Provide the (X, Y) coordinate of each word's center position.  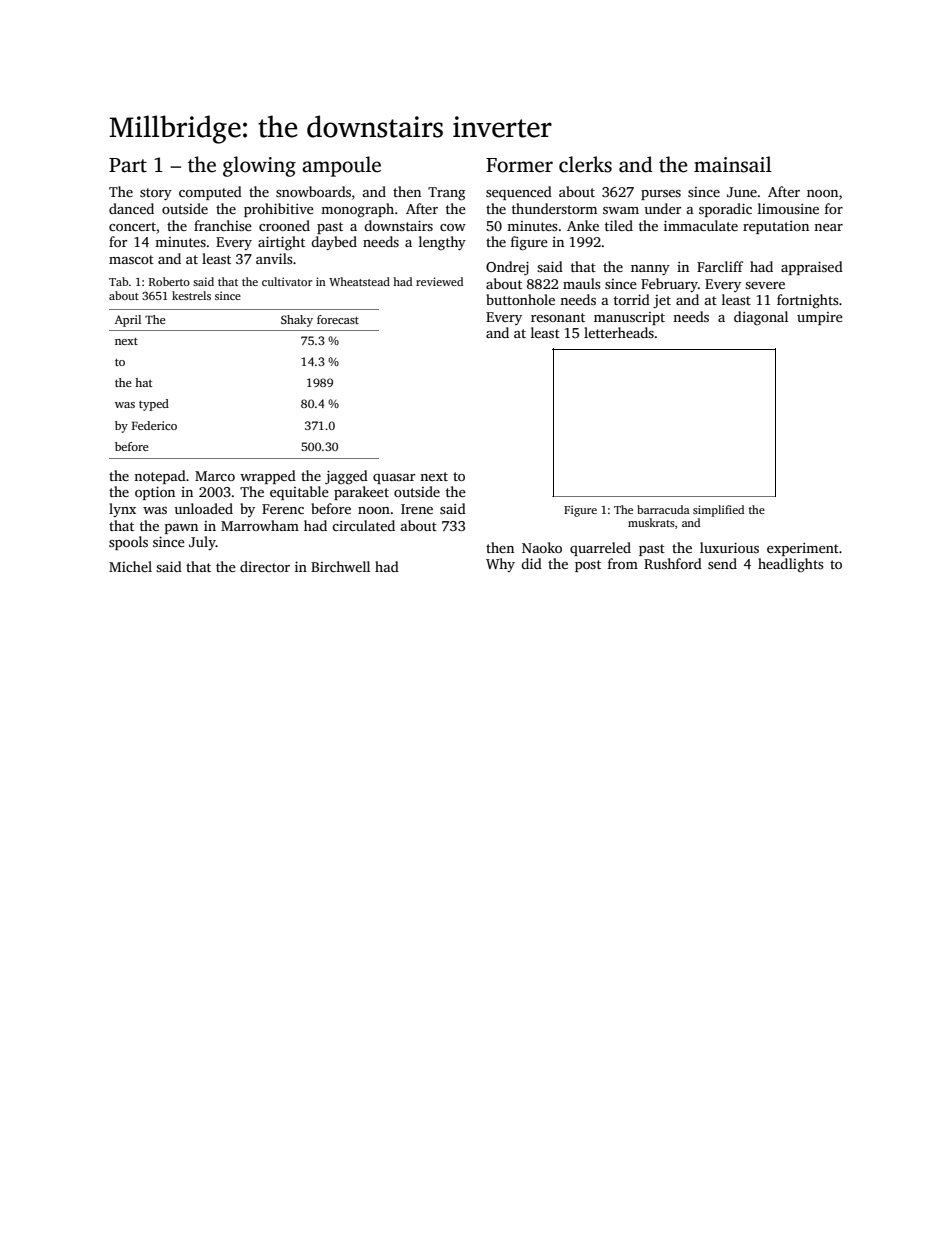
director (265, 566)
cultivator (287, 281)
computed (210, 193)
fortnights (808, 301)
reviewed (439, 281)
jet (662, 301)
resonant (558, 317)
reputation (776, 227)
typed (154, 405)
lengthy (442, 243)
